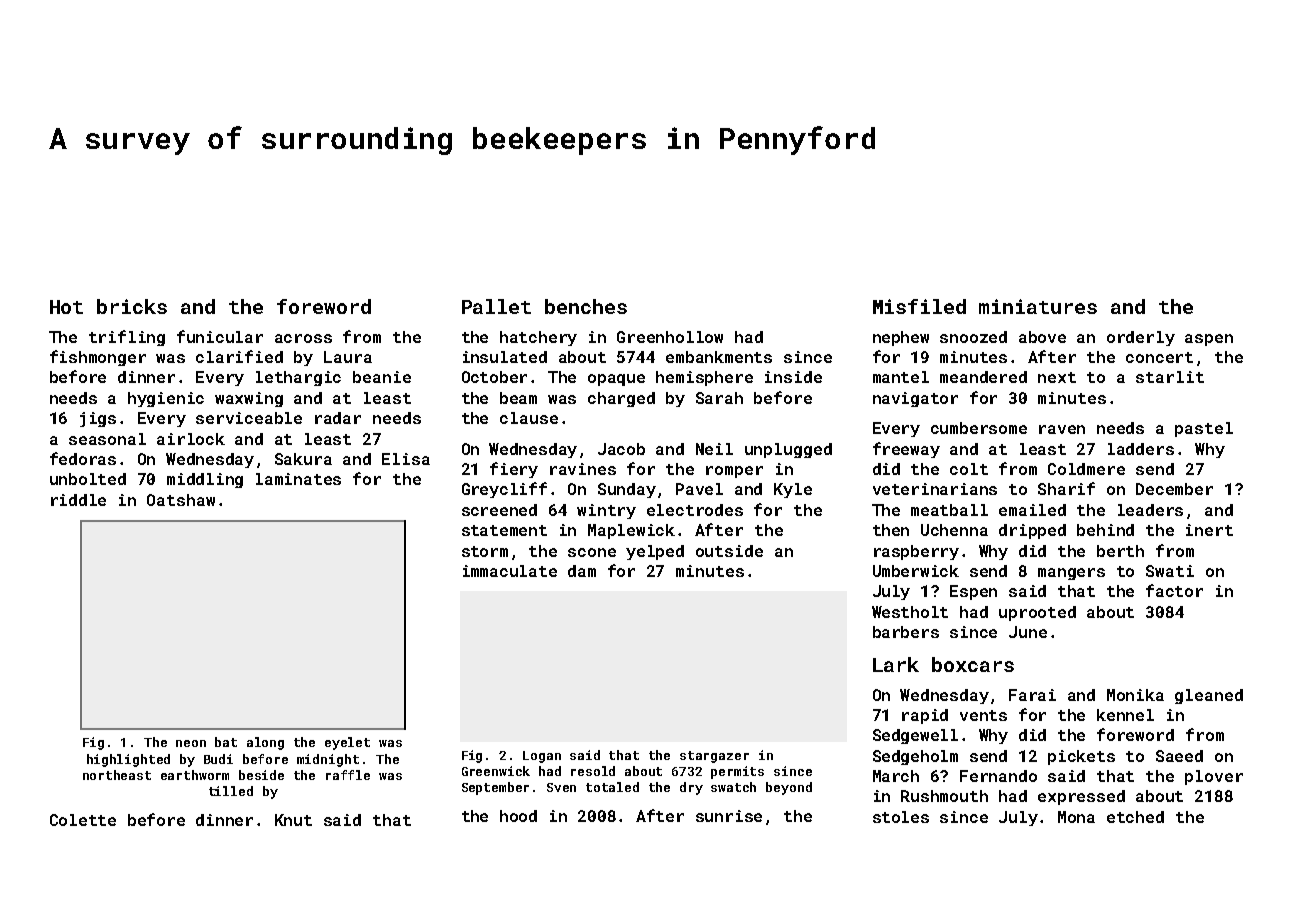 This screenshot has width=1308, height=924. Describe the element at coordinates (1170, 377) in the screenshot. I see `starlit` at that location.
